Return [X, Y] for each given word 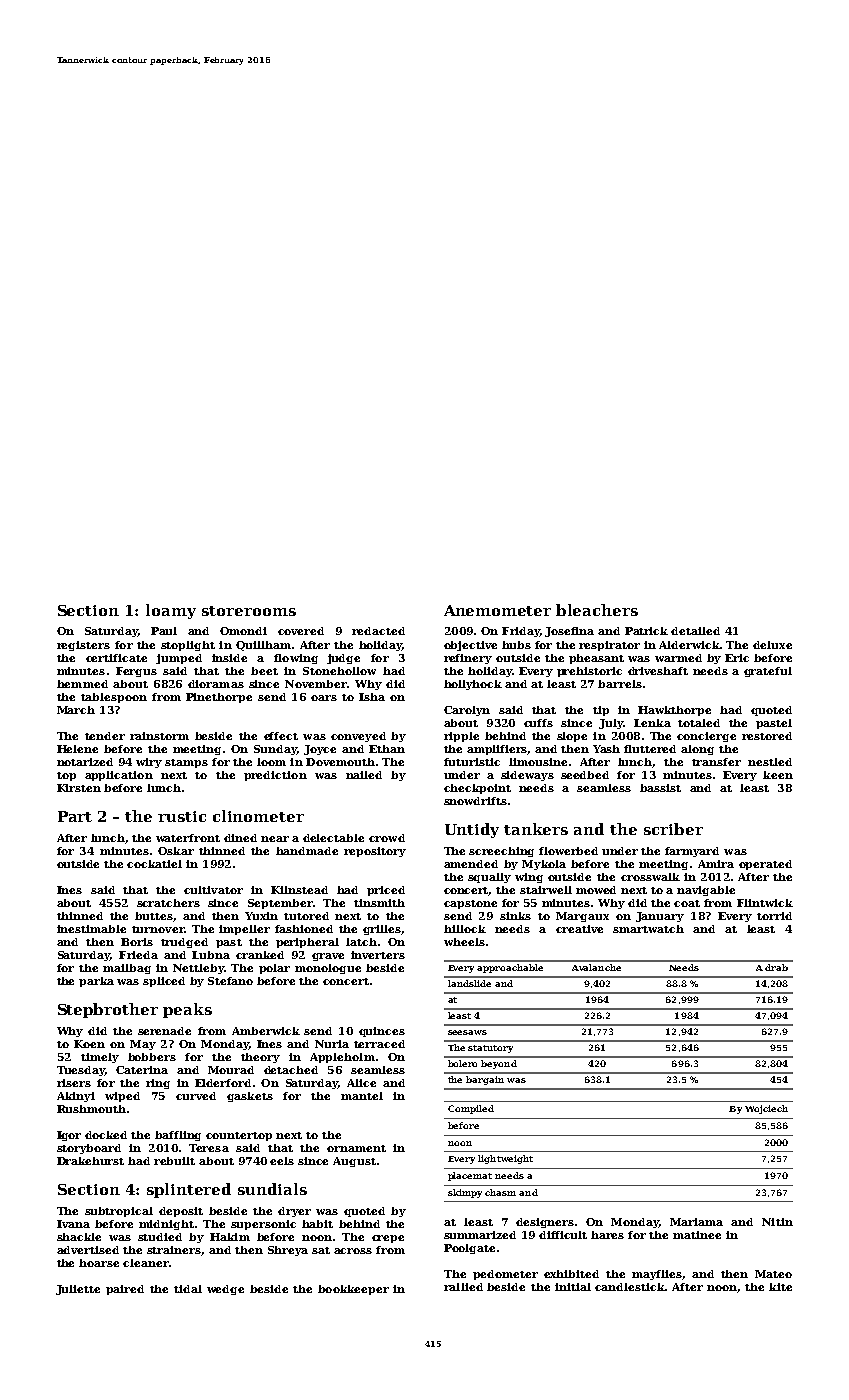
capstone [470, 904]
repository [375, 852]
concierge [706, 737]
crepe [388, 1239]
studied [160, 1237]
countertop [239, 1136]
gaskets [250, 1097]
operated [765, 865]
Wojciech [766, 1109]
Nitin [777, 1222]
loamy [171, 611]
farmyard [692, 852]
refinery [468, 659]
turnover [158, 929]
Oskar [176, 851]
